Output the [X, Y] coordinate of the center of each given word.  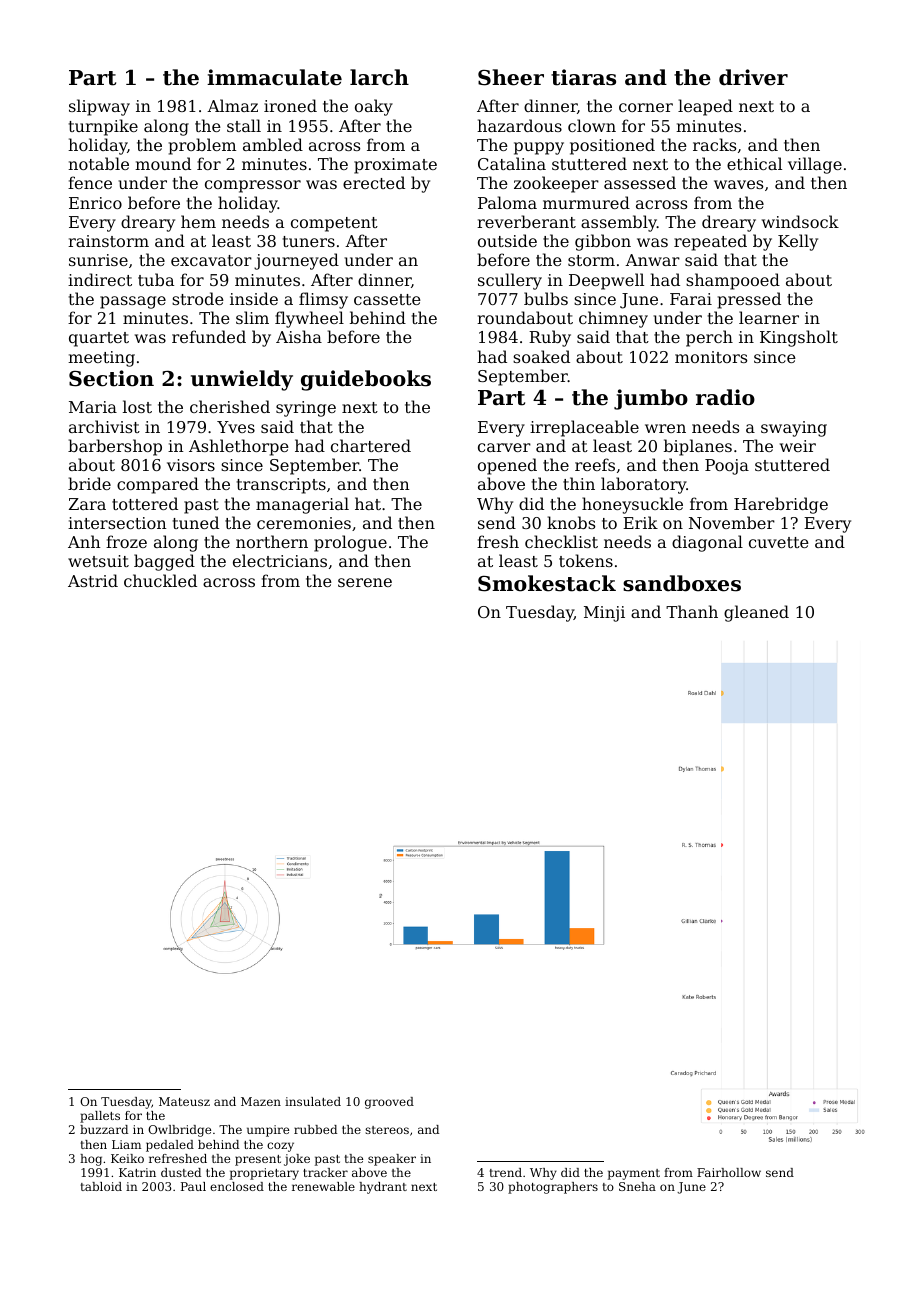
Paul [193, 1186]
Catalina [512, 163]
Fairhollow [729, 1172]
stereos [387, 1130]
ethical [754, 163]
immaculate [274, 77]
